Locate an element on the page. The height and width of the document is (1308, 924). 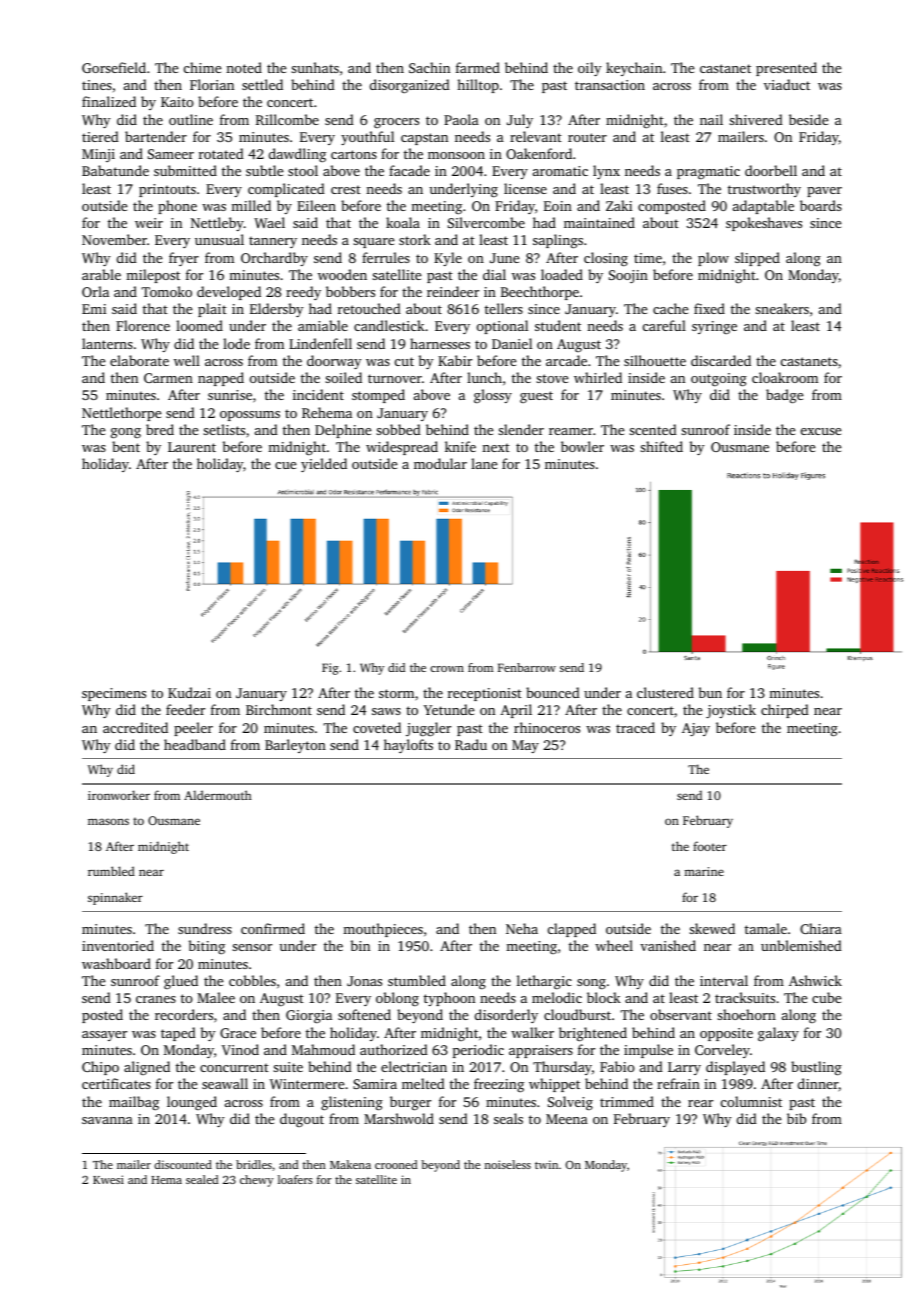
marine is located at coordinates (704, 871).
